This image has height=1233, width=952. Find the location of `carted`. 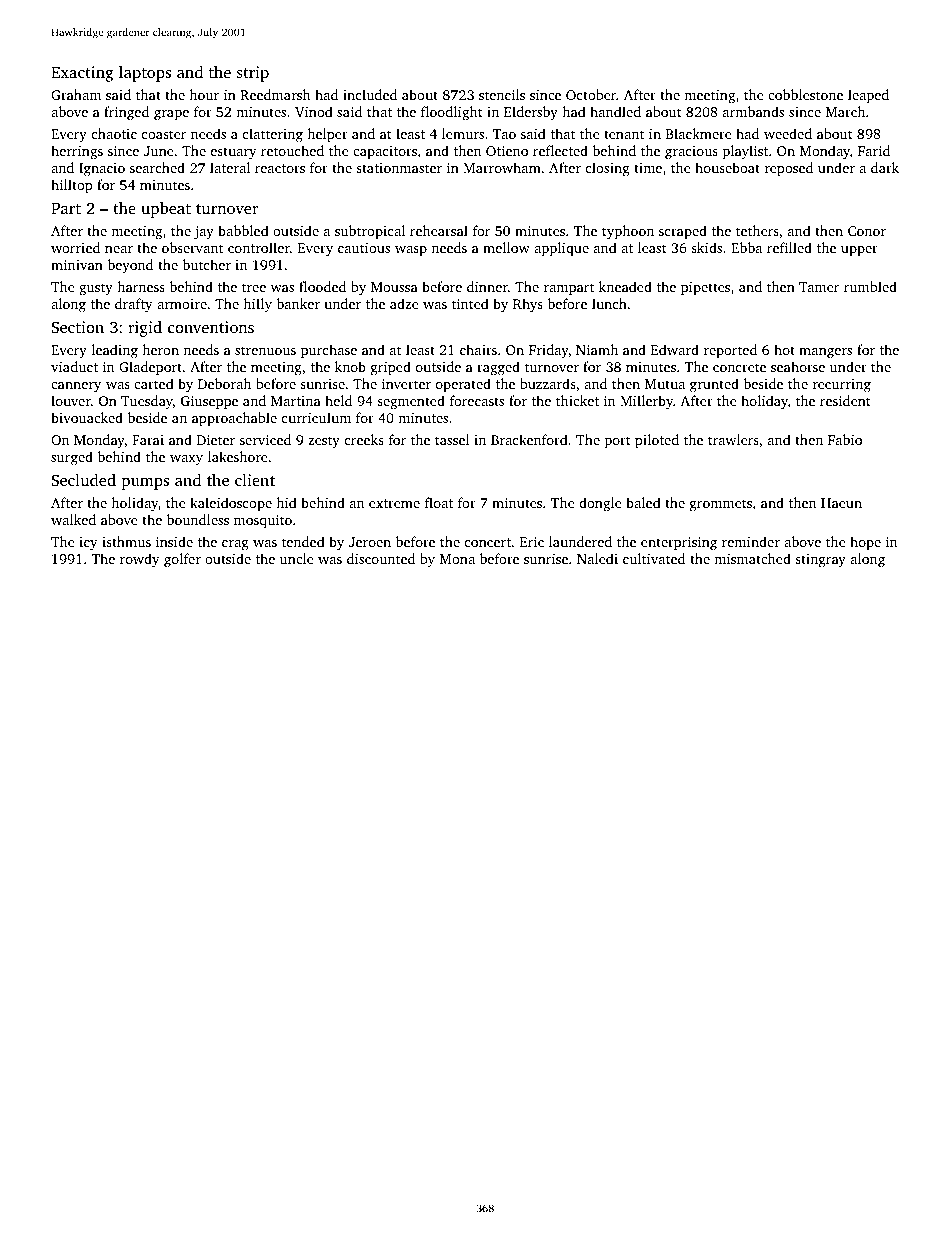

carted is located at coordinates (154, 383).
